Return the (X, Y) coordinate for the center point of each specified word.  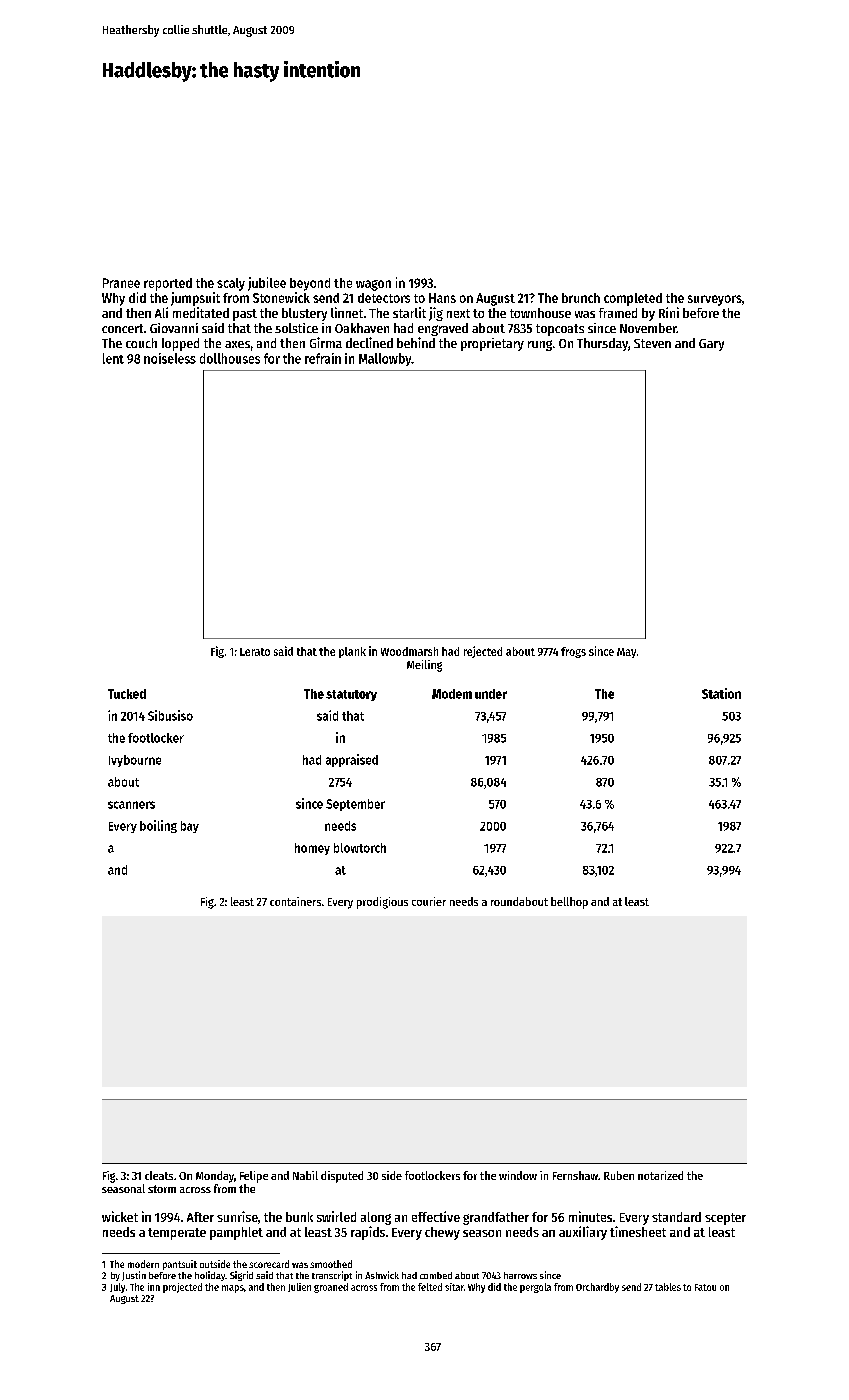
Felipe (254, 1177)
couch (141, 343)
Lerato (255, 652)
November (648, 328)
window (518, 1175)
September (355, 805)
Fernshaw (575, 1175)
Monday (215, 1177)
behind (416, 342)
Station (721, 693)
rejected (483, 652)
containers (295, 901)
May (626, 653)
